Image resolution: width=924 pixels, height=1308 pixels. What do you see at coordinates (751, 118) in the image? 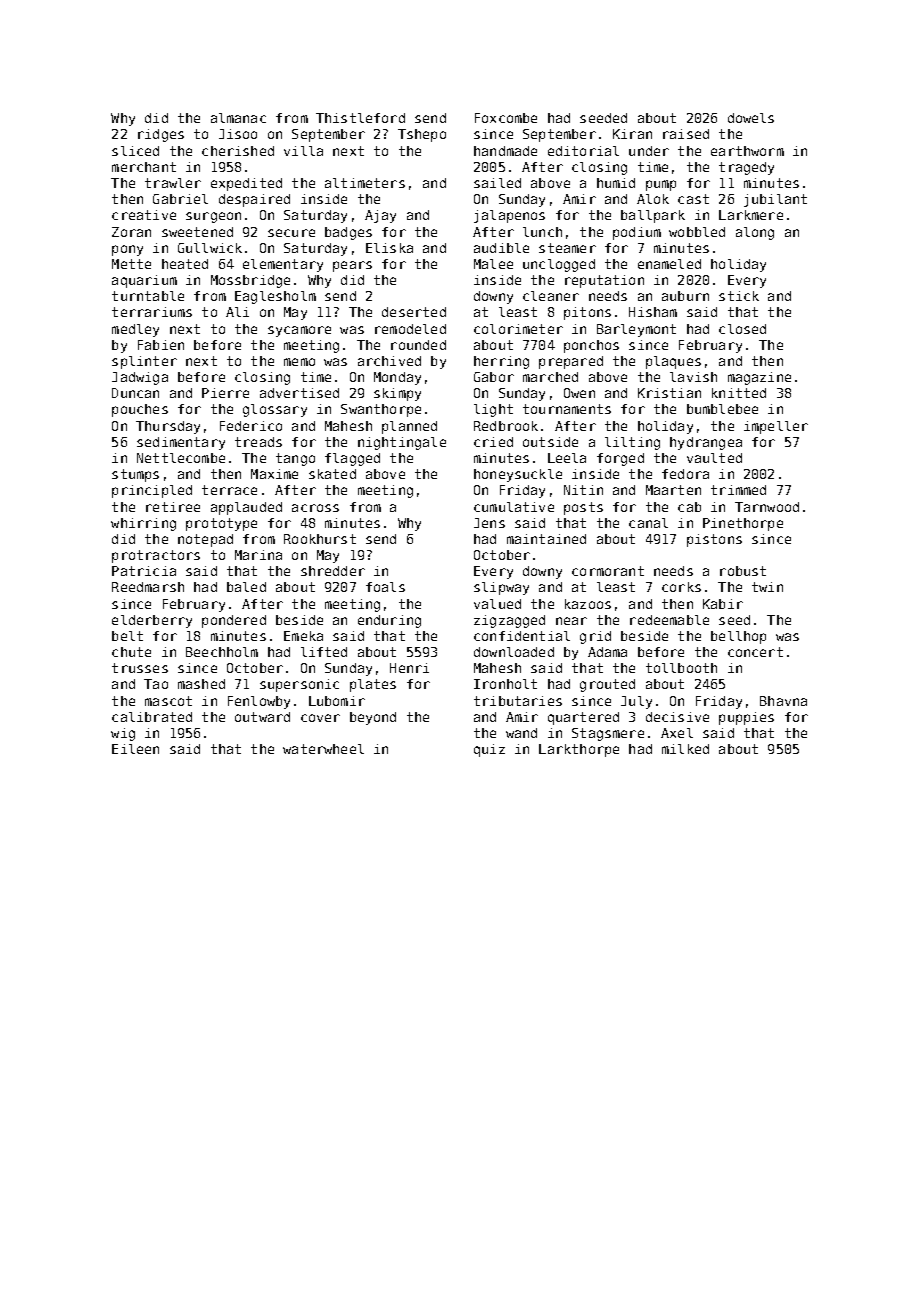
I see `dowels` at bounding box center [751, 118].
